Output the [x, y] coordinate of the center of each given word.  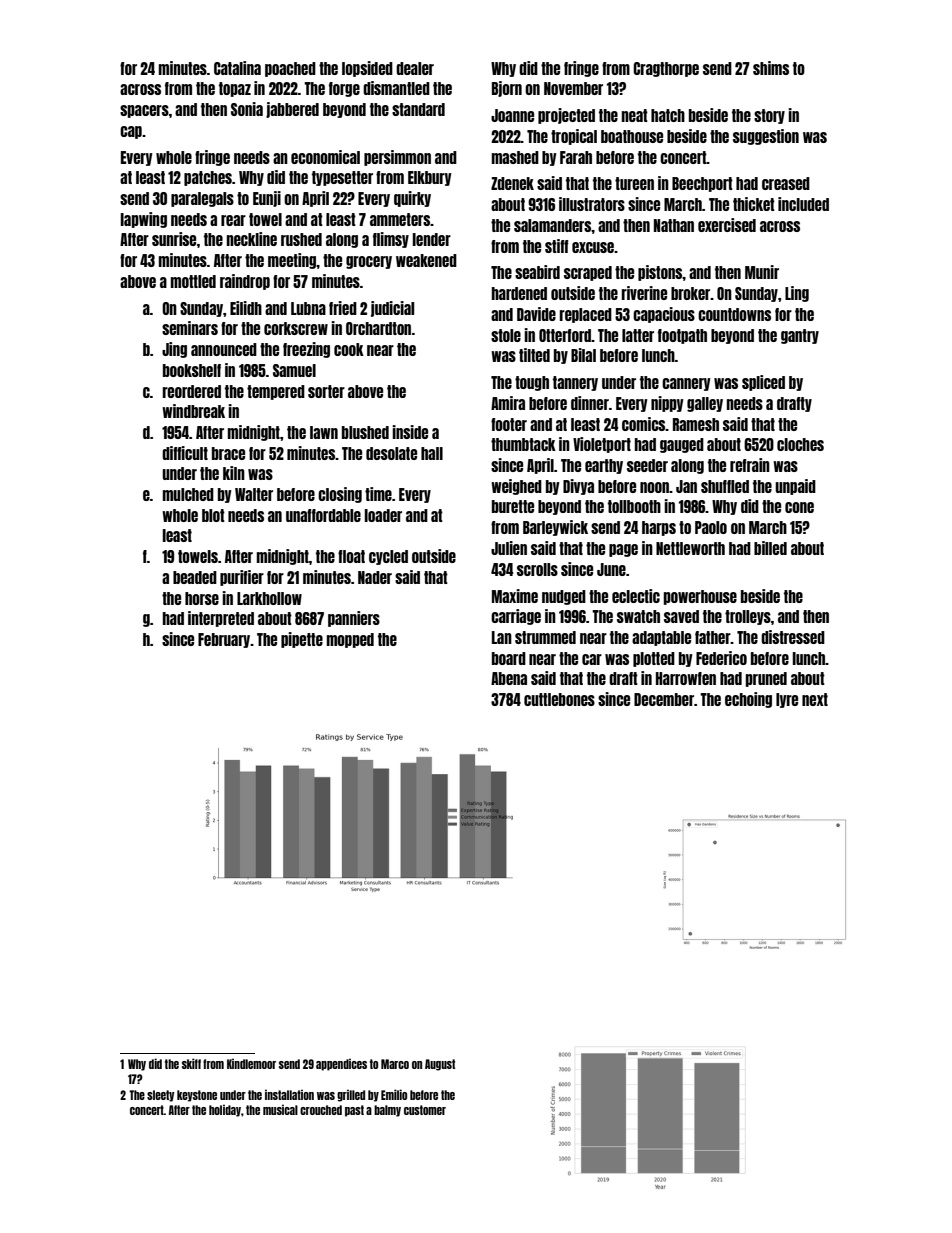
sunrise [174, 239]
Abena [509, 678]
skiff [191, 1063]
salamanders [552, 225]
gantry [800, 336]
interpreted [221, 619]
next [815, 699]
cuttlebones [559, 699]
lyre [787, 700]
